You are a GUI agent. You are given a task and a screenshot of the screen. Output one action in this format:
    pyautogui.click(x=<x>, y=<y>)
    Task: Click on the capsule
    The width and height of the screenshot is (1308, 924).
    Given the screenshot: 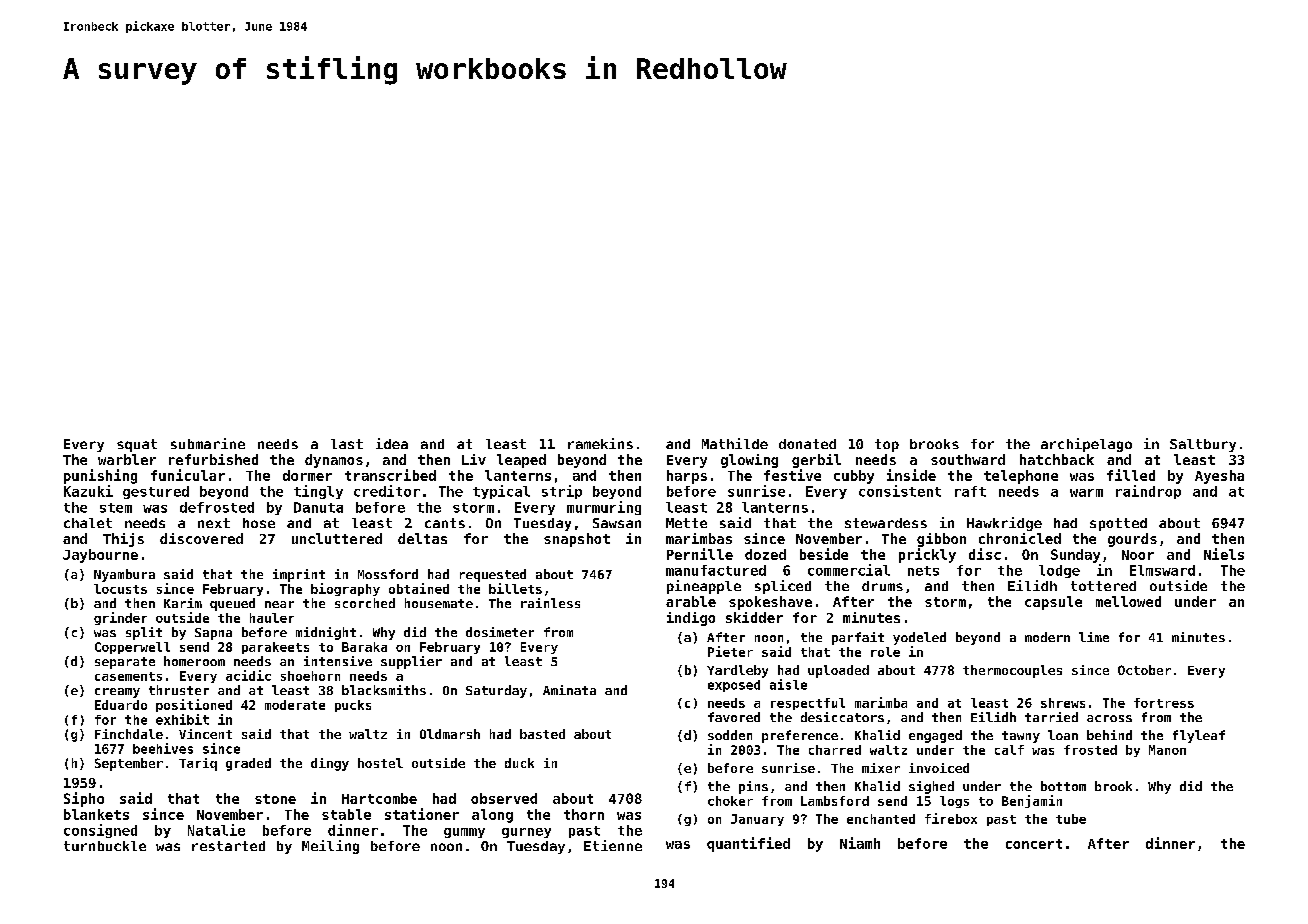 What is the action you would take?
    pyautogui.click(x=1053, y=603)
